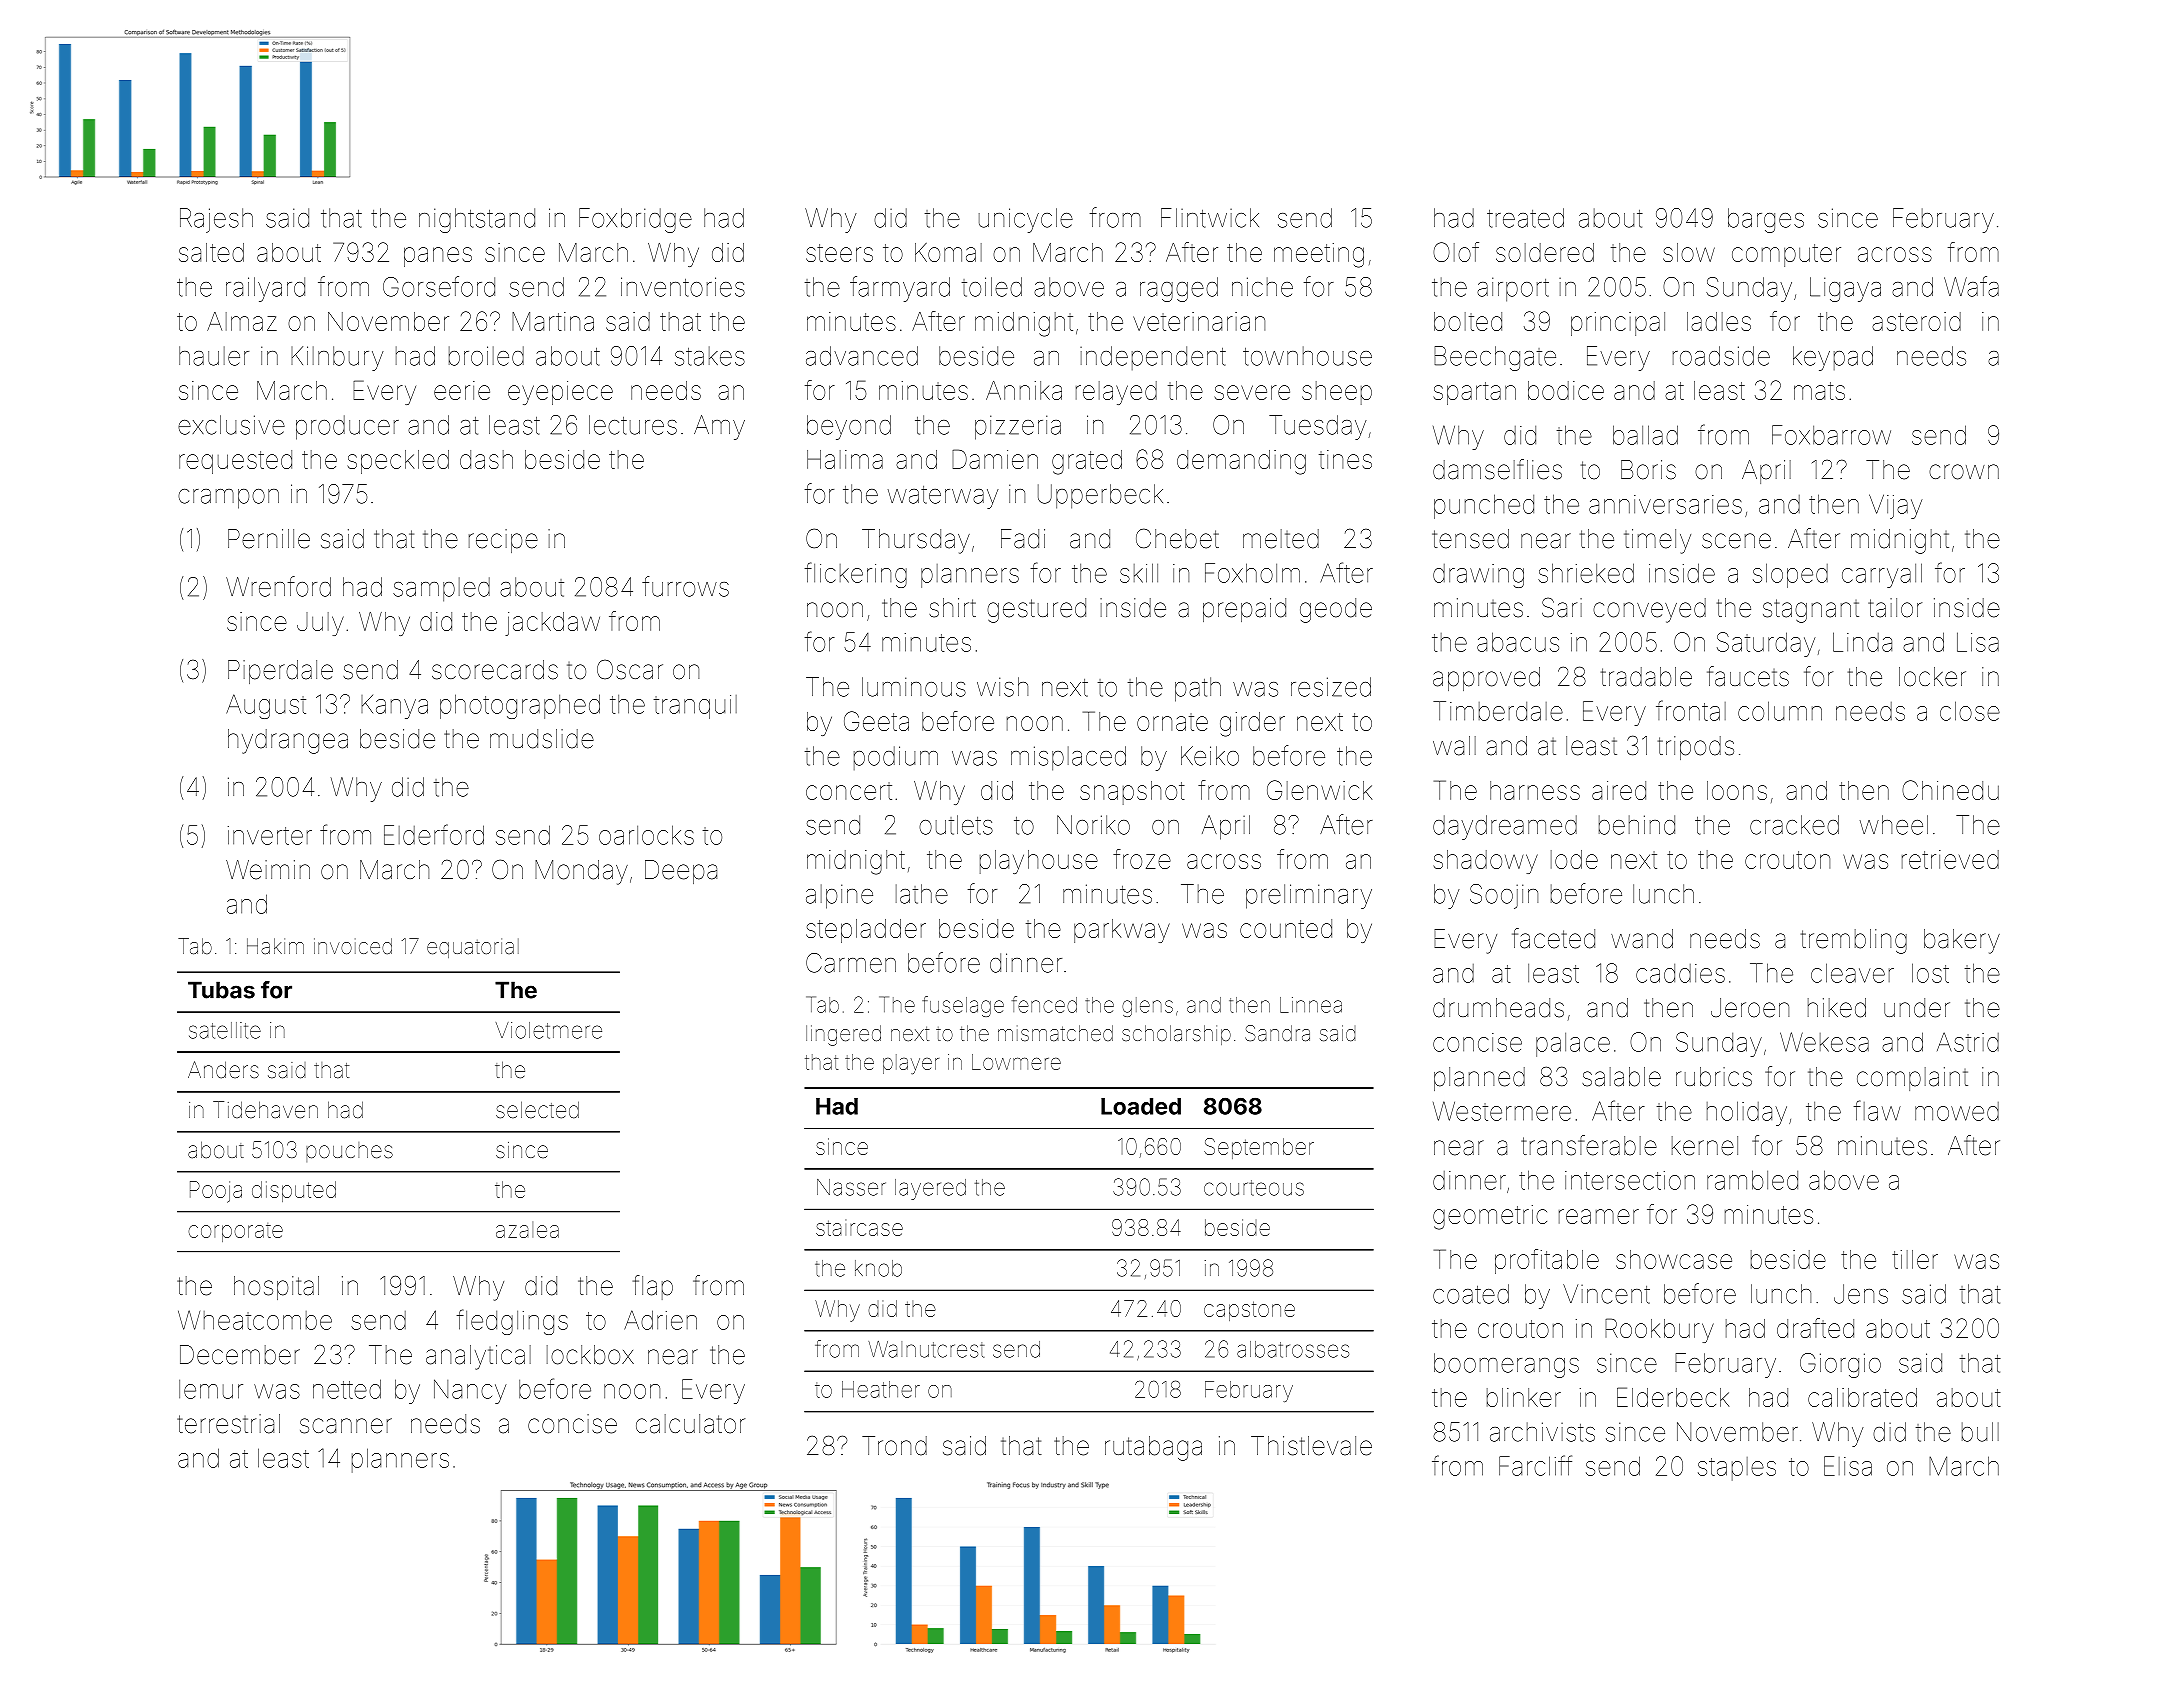 The width and height of the page is (2178, 1683). Describe the element at coordinates (1862, 642) in the page. I see `Linda` at that location.
